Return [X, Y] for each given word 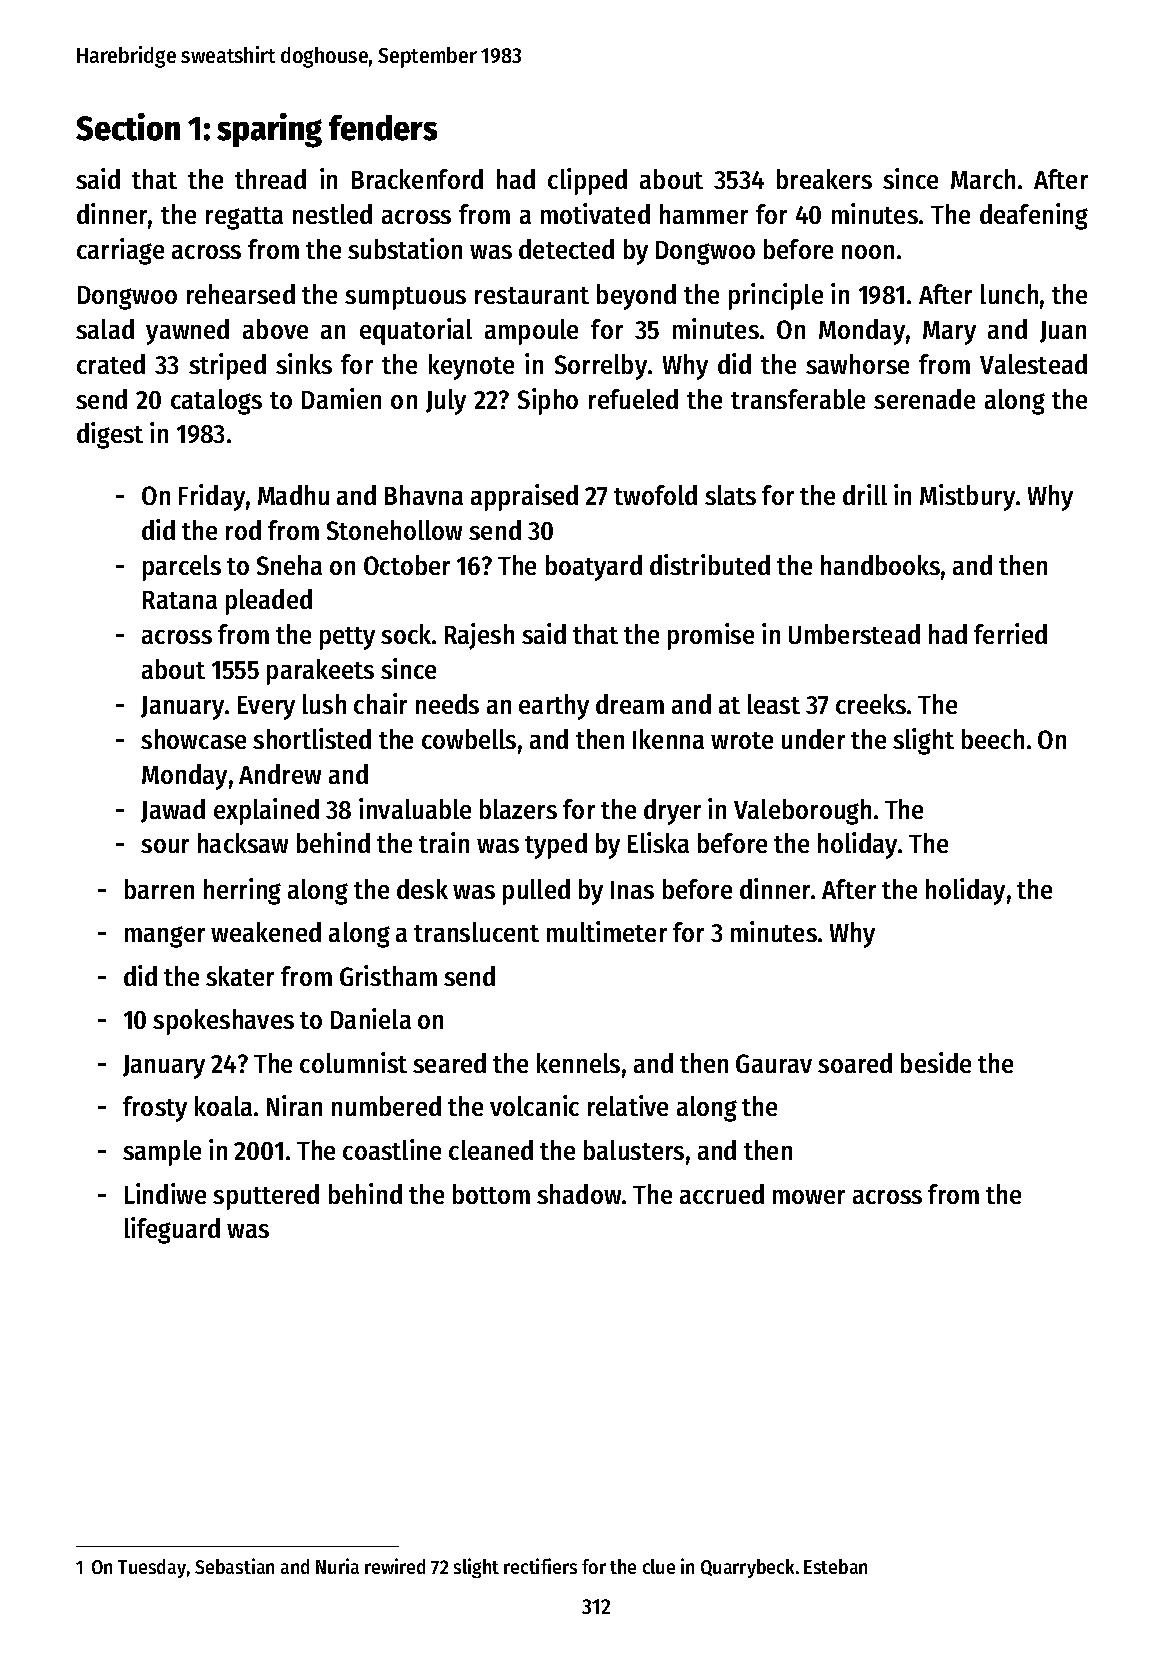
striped [227, 366]
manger [165, 937]
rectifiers [540, 1566]
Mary [949, 333]
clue [659, 1566]
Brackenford [417, 179]
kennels [578, 1063]
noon [868, 252]
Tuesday [152, 1568]
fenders [383, 128]
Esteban [835, 1566]
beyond [636, 297]
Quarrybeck [747, 1568]
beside [936, 1062]
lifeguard [172, 1230]
